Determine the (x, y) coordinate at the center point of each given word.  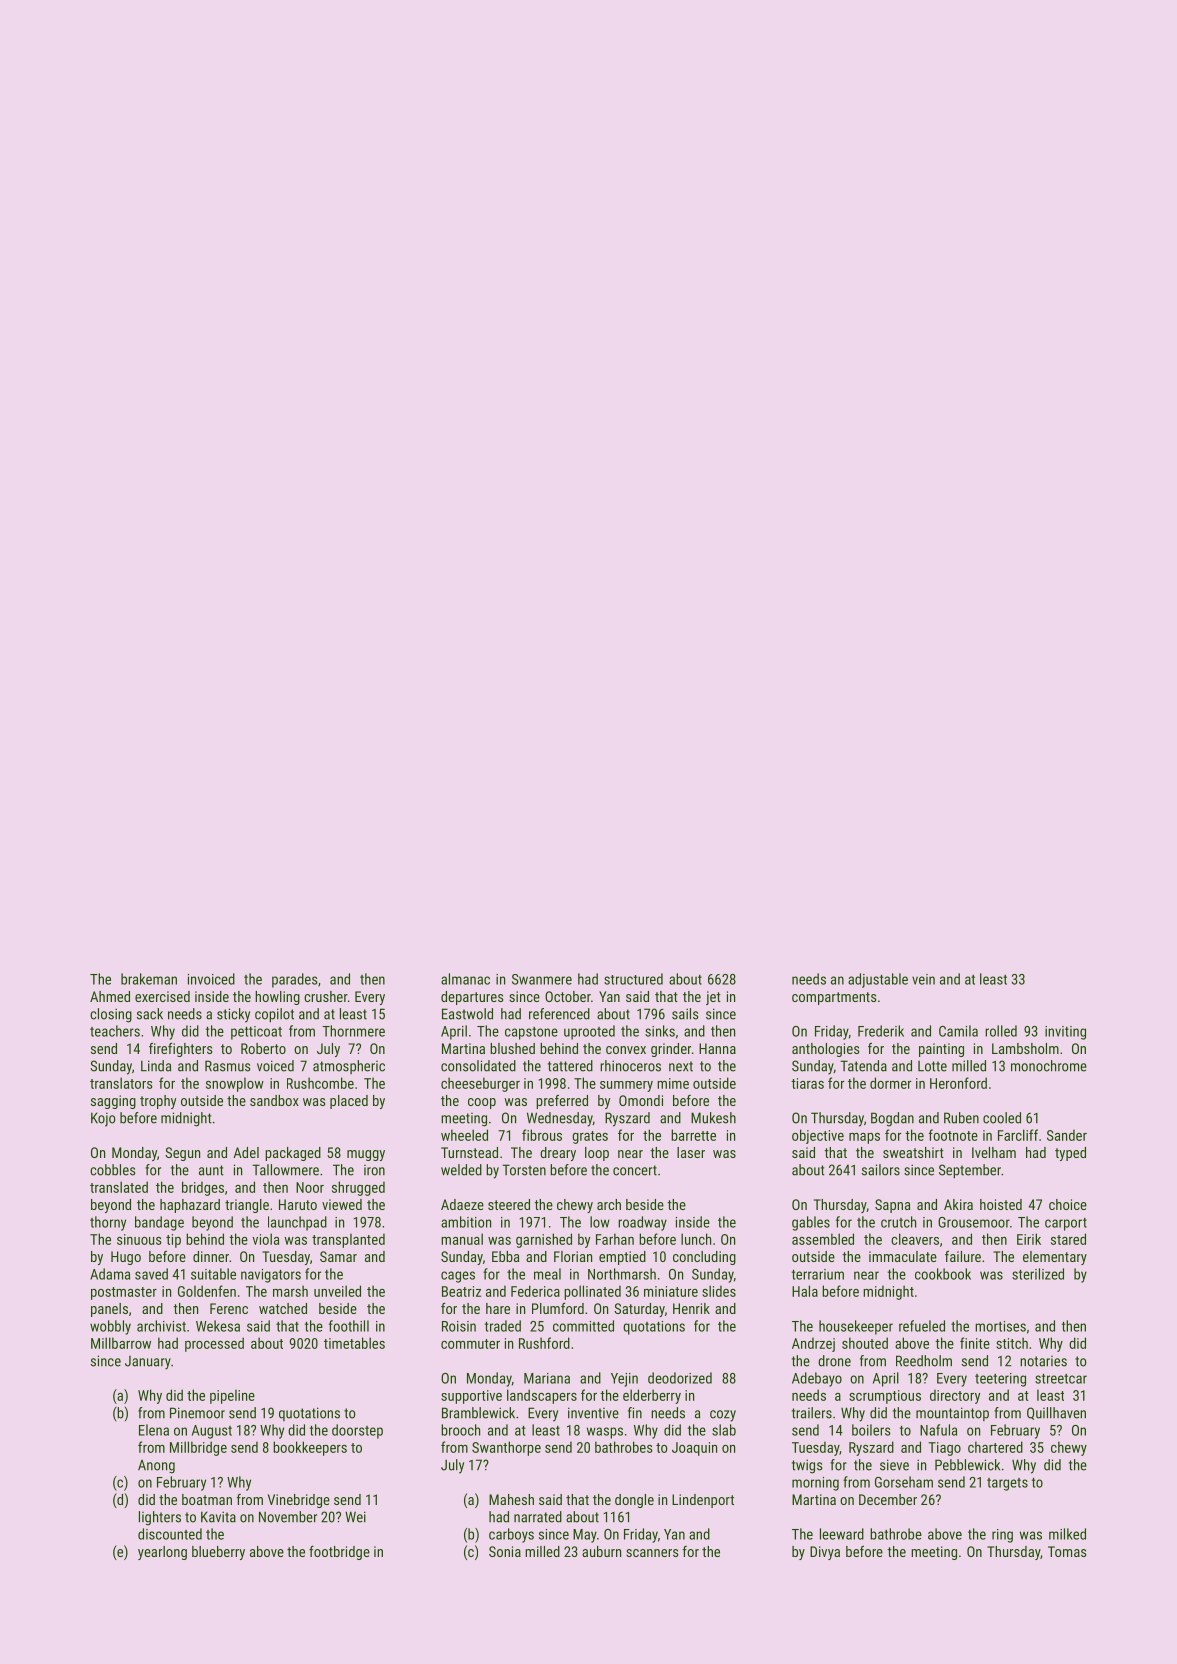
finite (975, 1343)
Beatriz (461, 1291)
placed (349, 1102)
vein (923, 979)
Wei (355, 1517)
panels (109, 1310)
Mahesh (511, 1499)
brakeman (149, 979)
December (888, 1499)
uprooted (589, 1032)
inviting (1065, 1033)
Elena (154, 1430)
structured (633, 979)
